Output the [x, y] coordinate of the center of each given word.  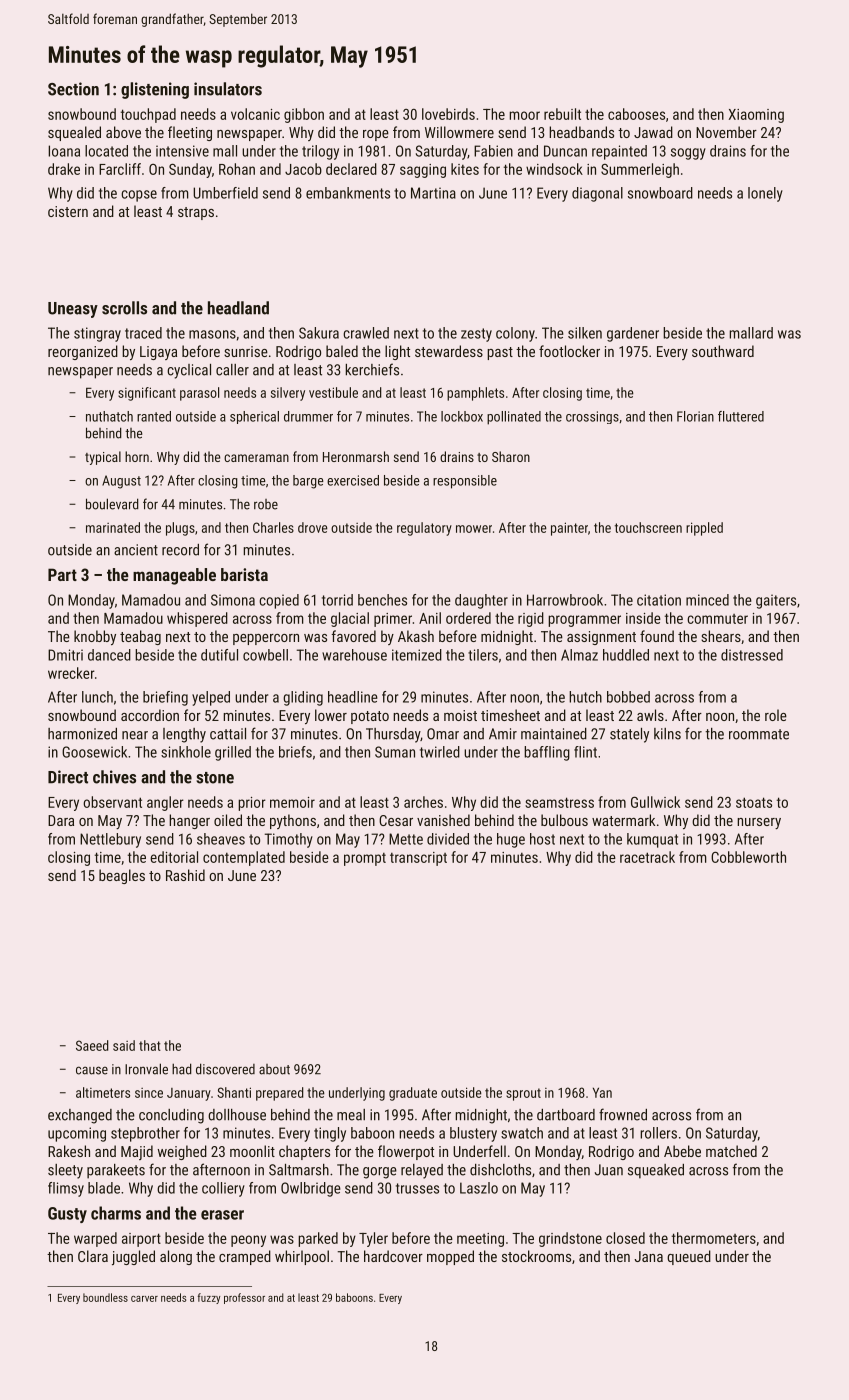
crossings [592, 417]
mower [474, 529]
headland [238, 308]
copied [279, 601]
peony [248, 1241]
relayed [422, 1171]
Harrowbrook [565, 600]
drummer [308, 416]
